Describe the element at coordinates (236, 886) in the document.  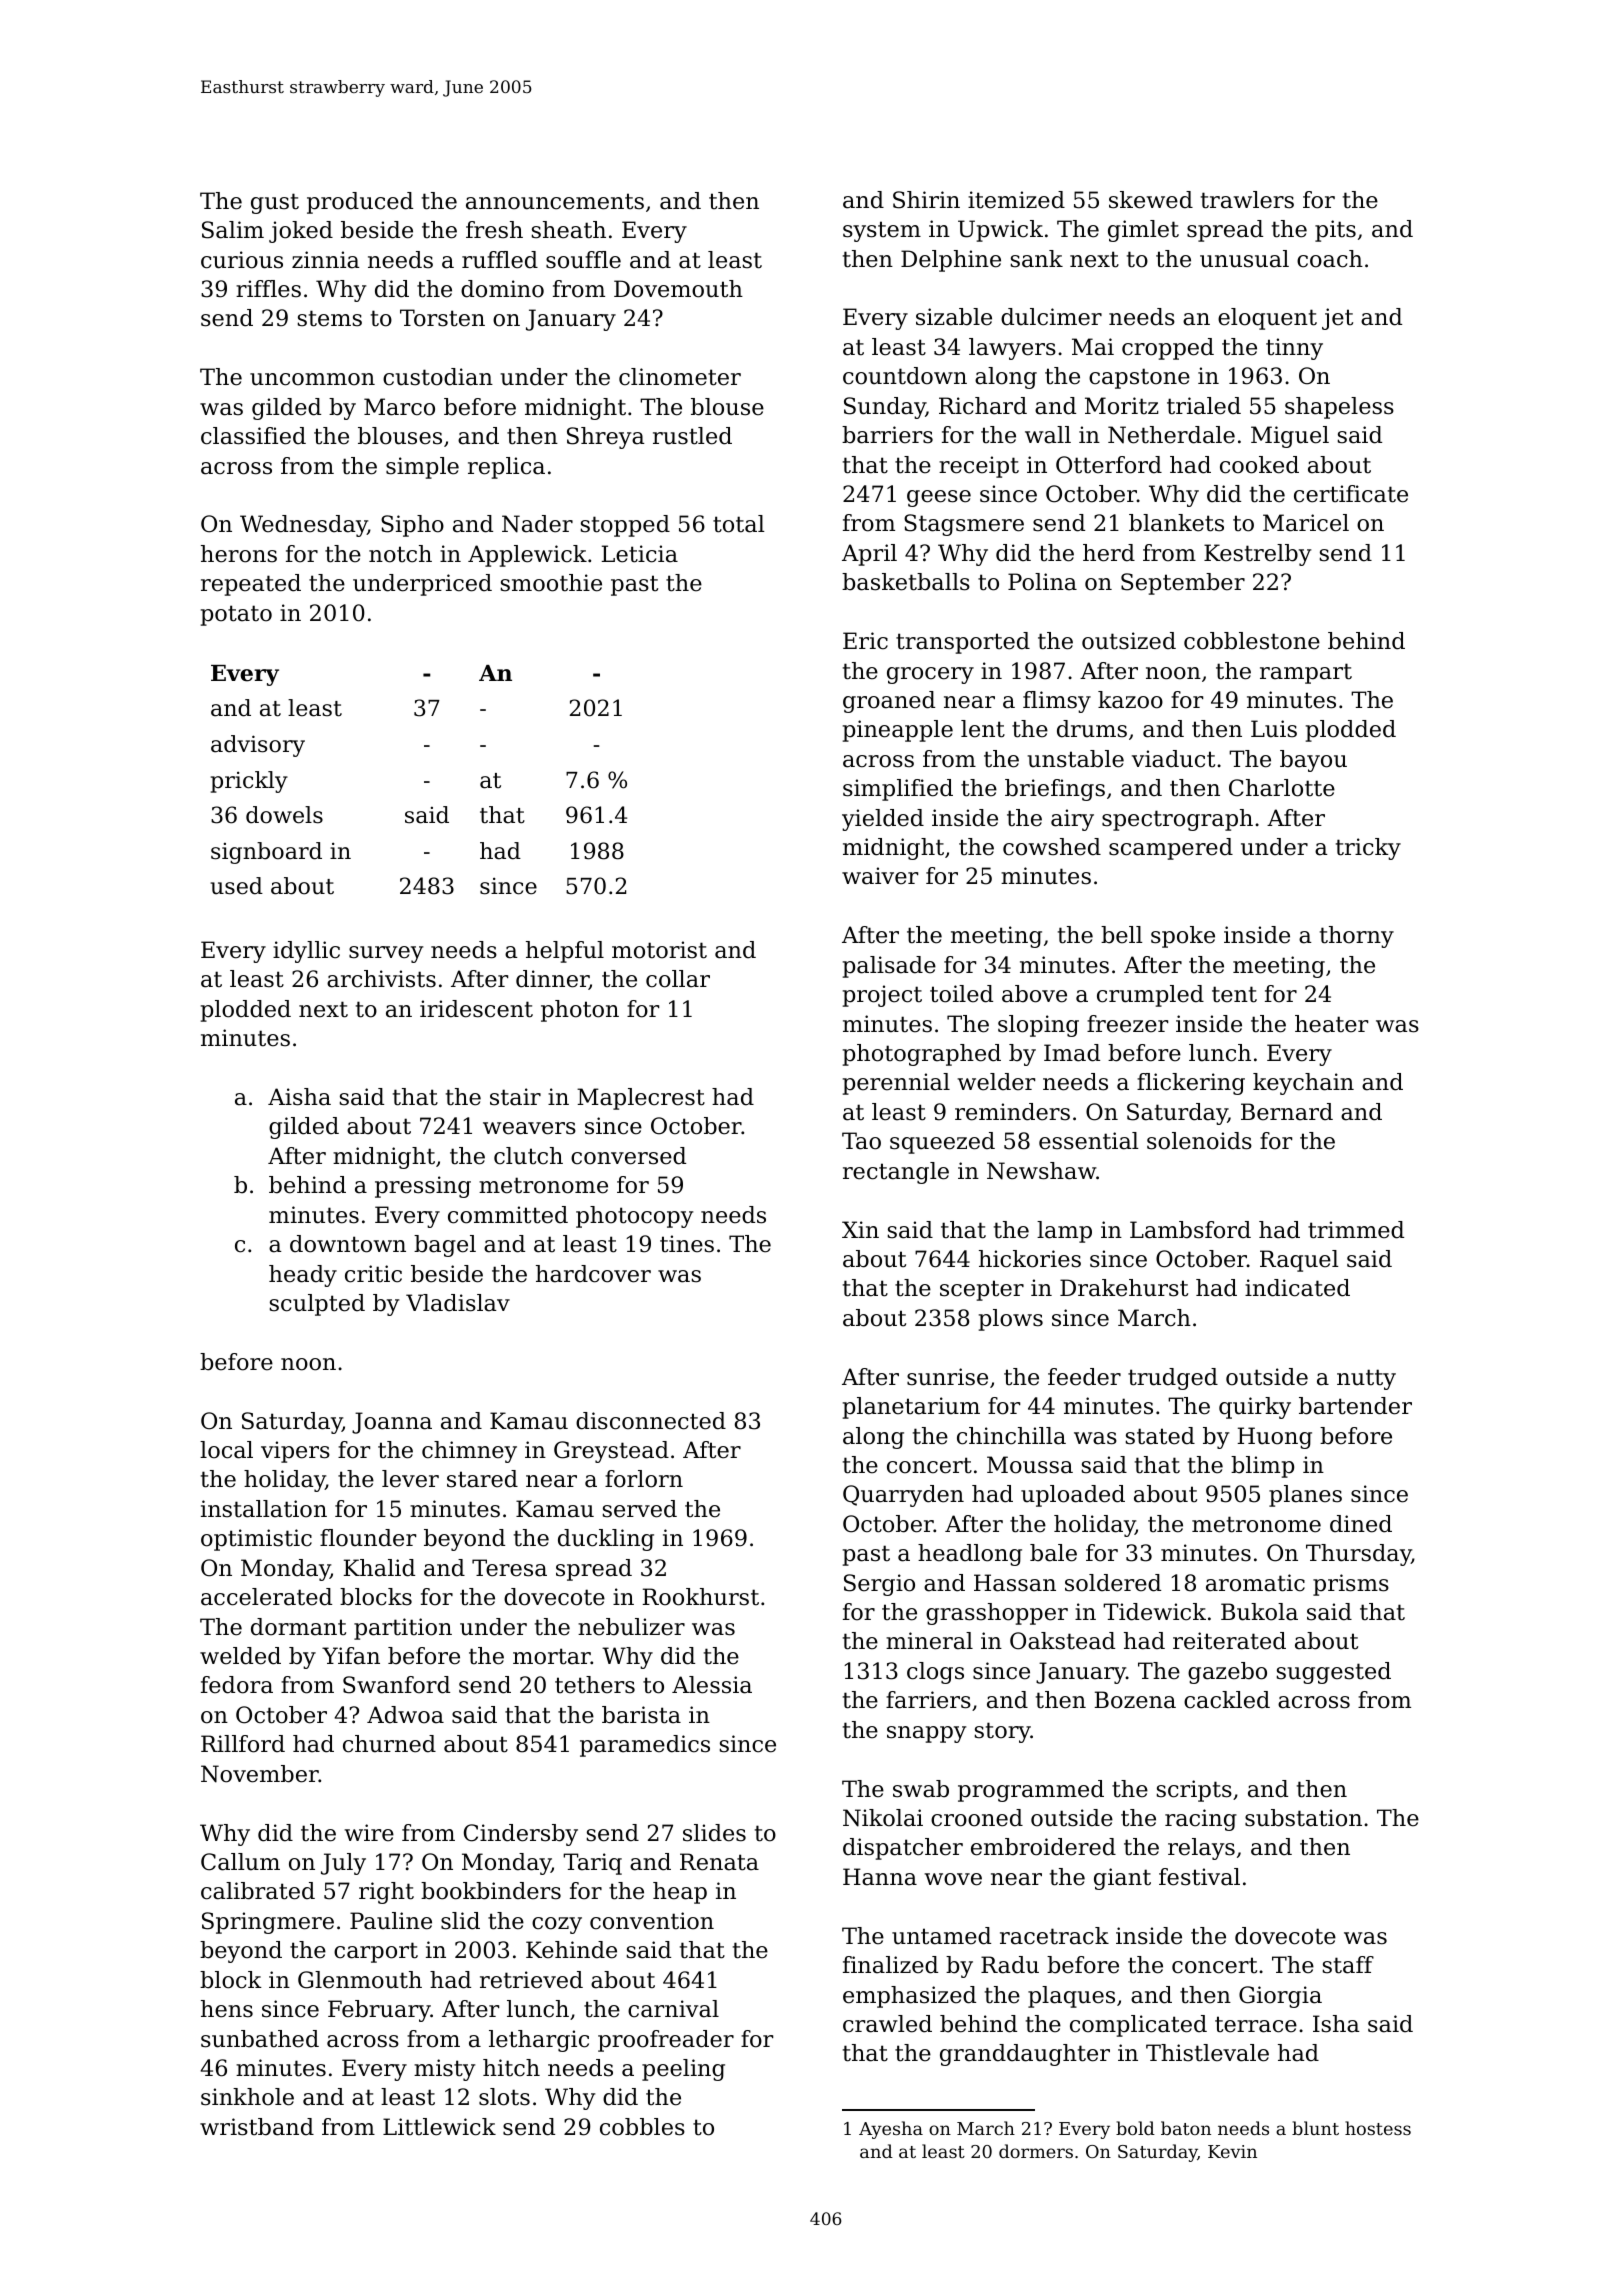
I see `used` at that location.
